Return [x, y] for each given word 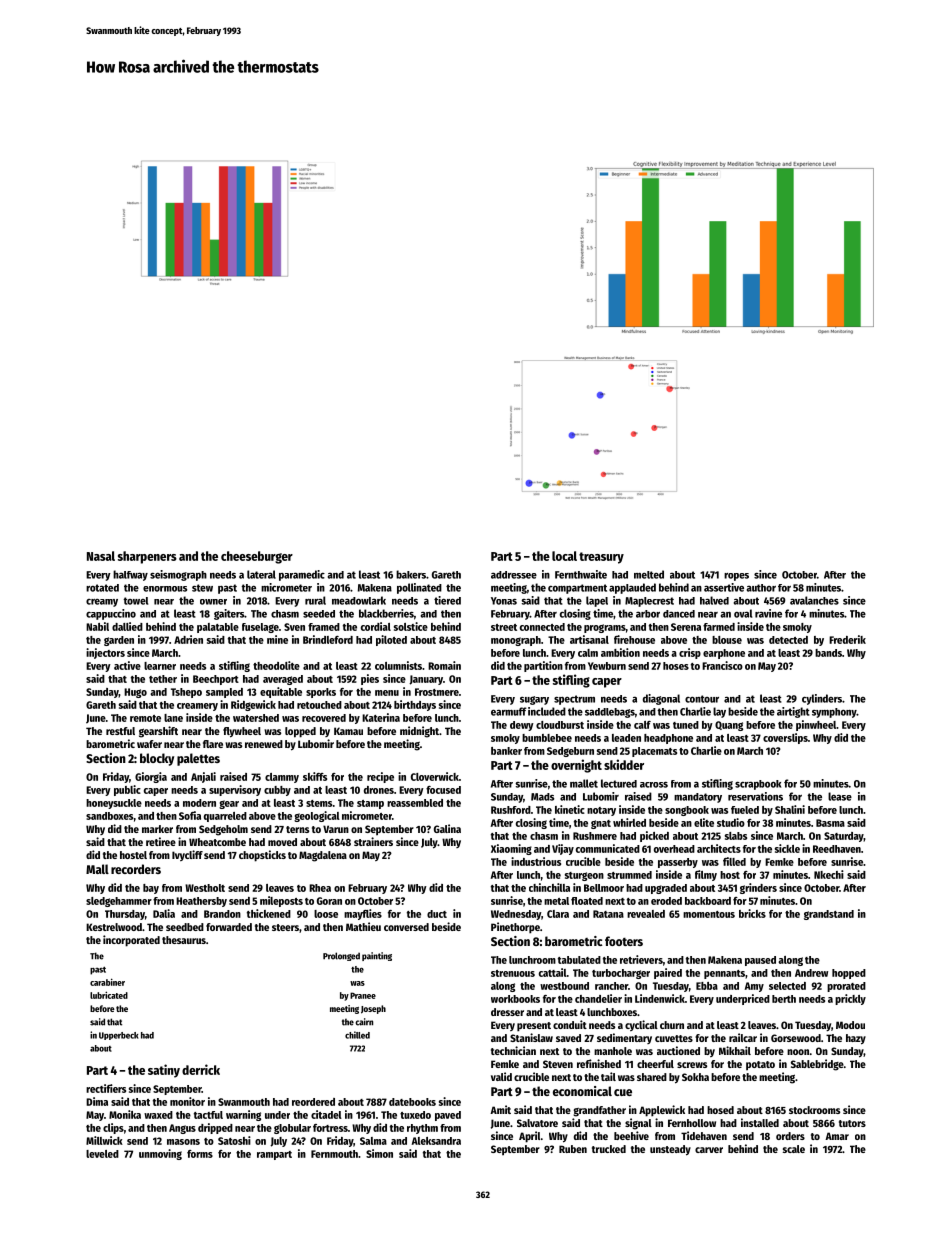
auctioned [678, 1050]
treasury [601, 558]
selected [787, 986]
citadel [326, 1114]
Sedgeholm [223, 830]
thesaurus [184, 940]
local [564, 556]
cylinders [822, 699]
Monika [125, 1114]
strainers [373, 841]
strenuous [513, 973]
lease [840, 796]
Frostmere [437, 692]
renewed [264, 744]
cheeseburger [257, 557]
